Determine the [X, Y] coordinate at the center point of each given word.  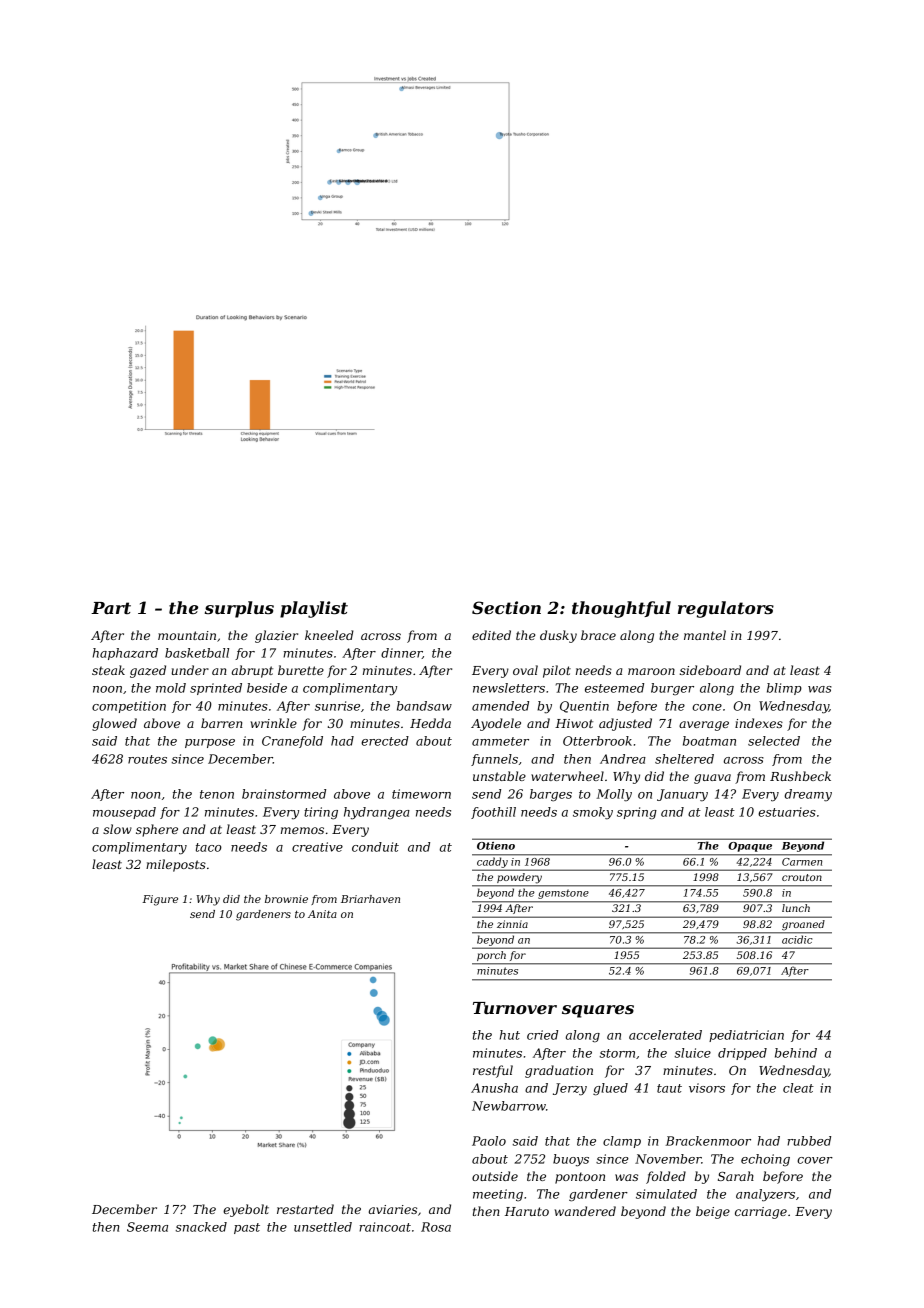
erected [385, 741]
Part [111, 608]
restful [493, 1071]
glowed [114, 724]
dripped [742, 1054]
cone [707, 707]
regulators [726, 609]
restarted [305, 1209]
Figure [160, 900]
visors [707, 1088]
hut [510, 1035]
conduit [375, 847]
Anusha [494, 1088]
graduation [559, 1071]
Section [506, 607]
